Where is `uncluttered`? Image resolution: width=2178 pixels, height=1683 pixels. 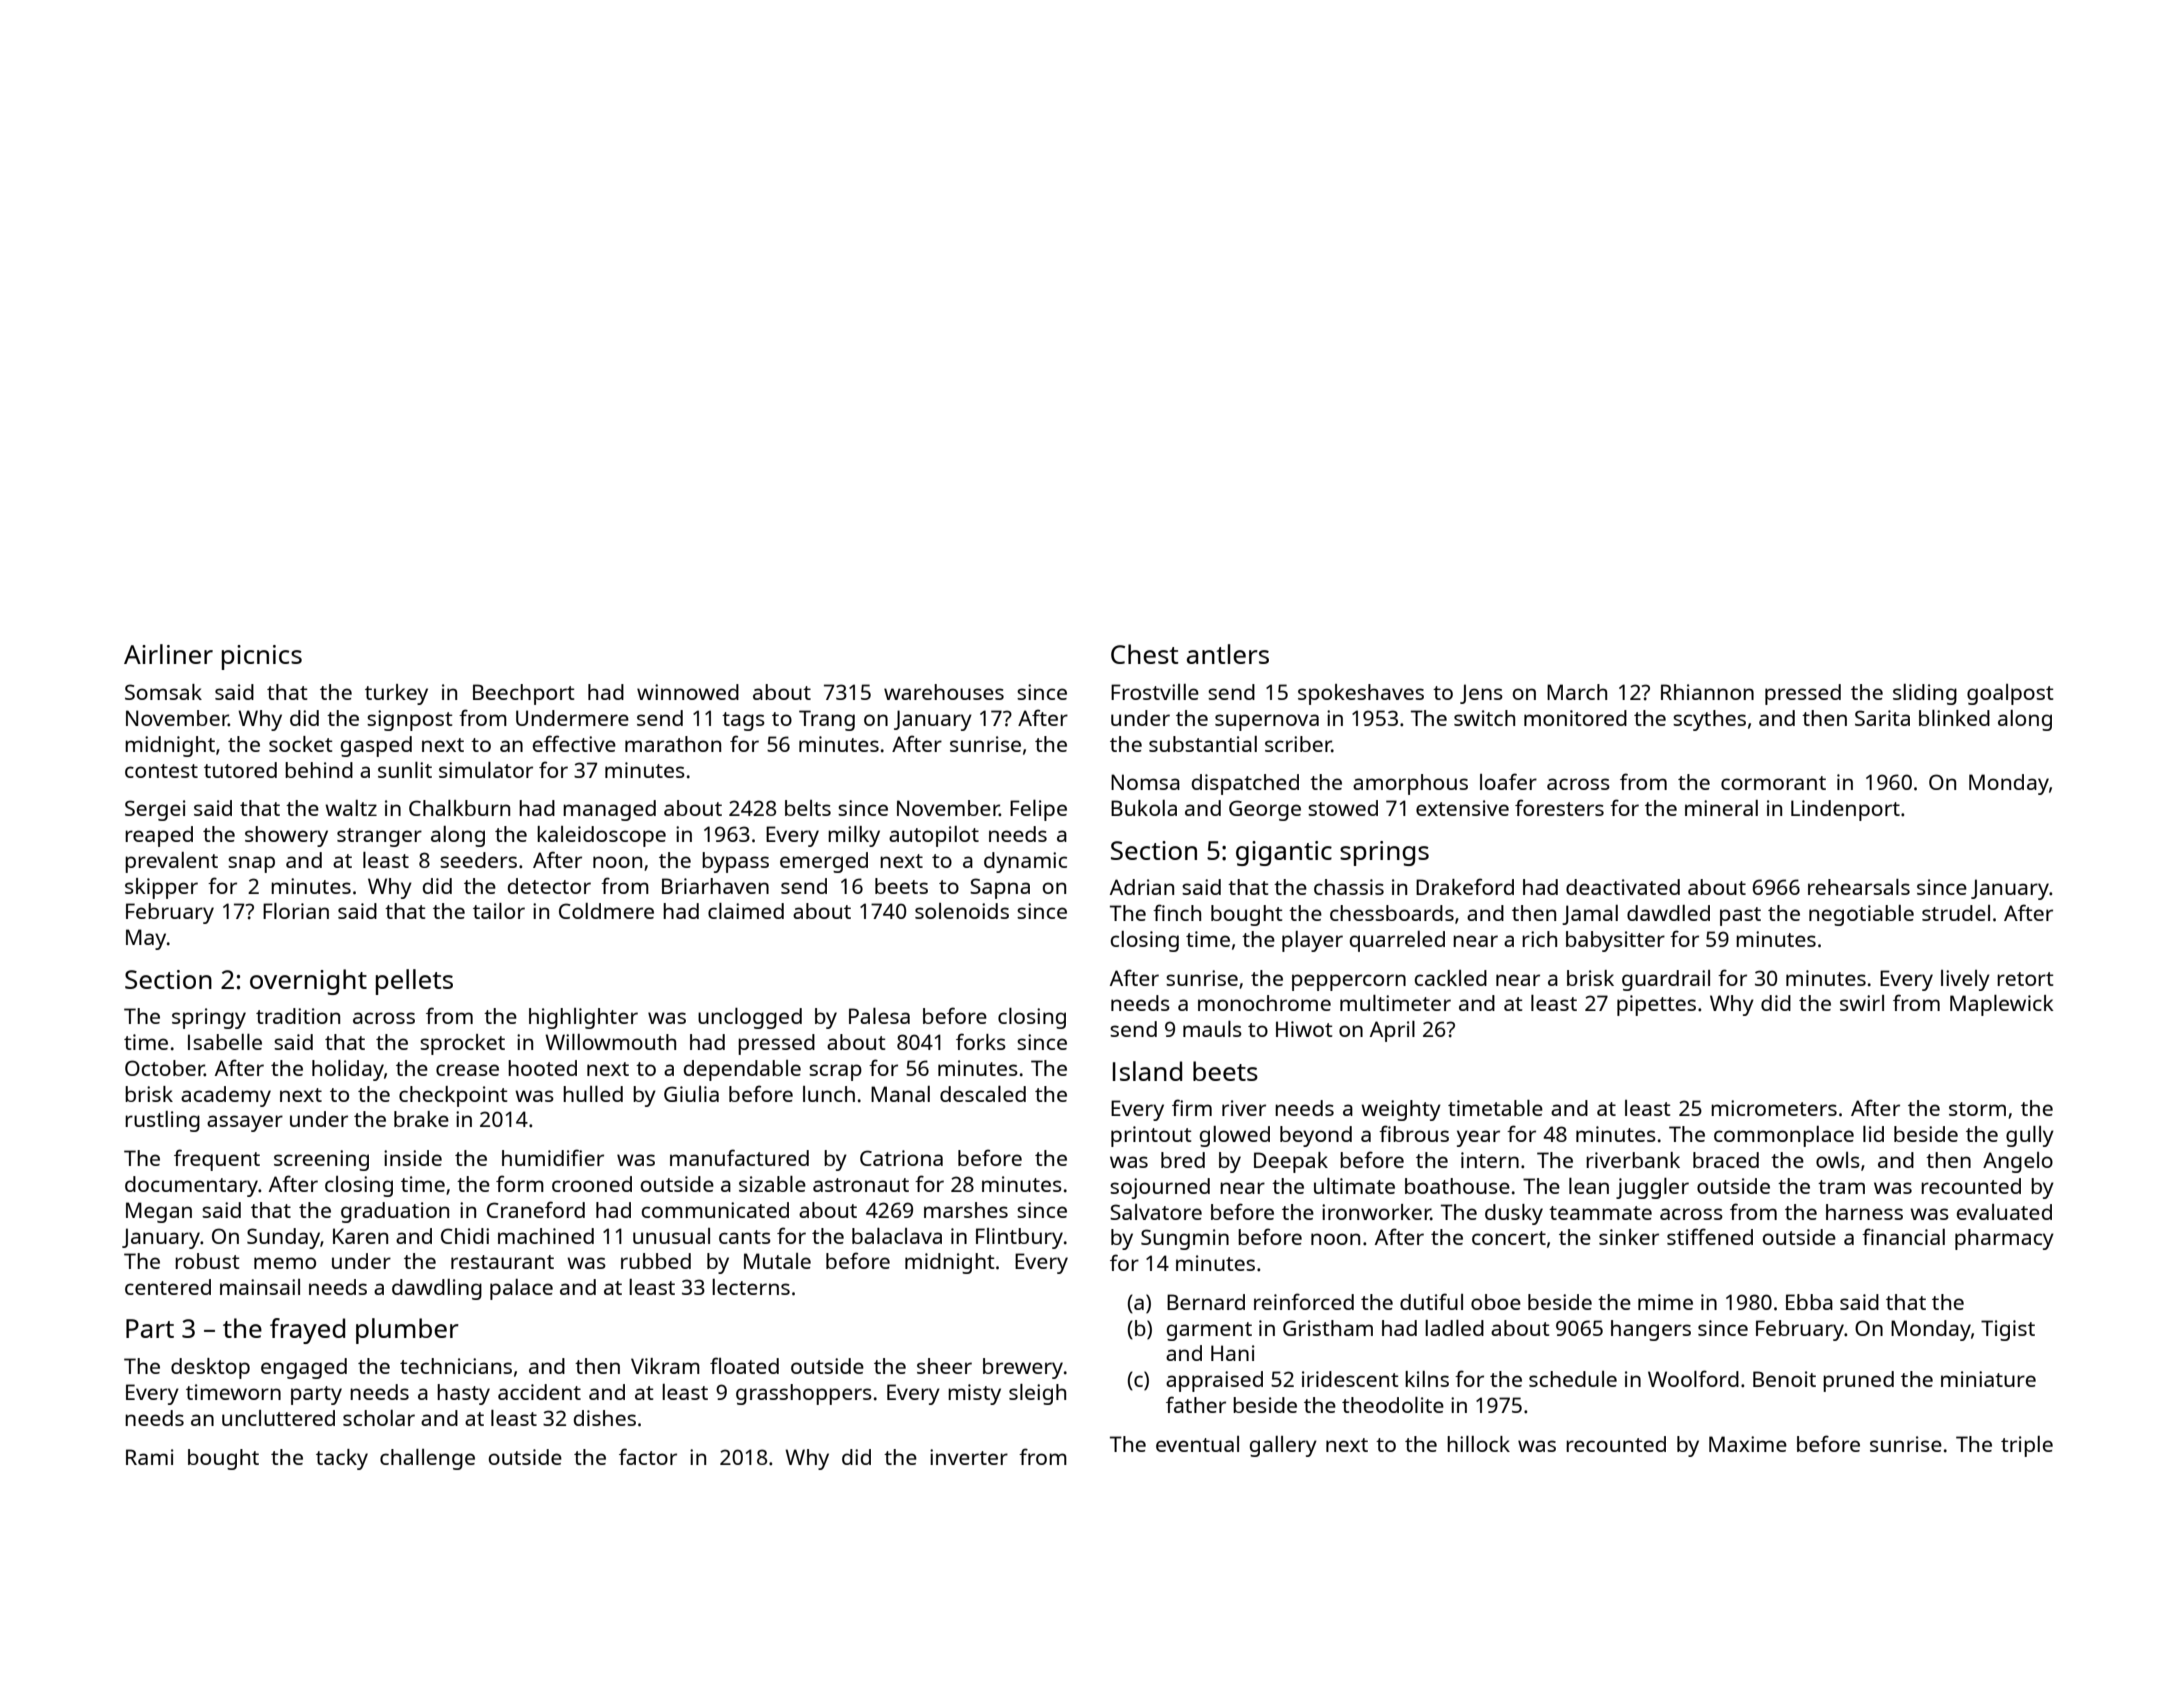
uncluttered is located at coordinates (278, 1418).
